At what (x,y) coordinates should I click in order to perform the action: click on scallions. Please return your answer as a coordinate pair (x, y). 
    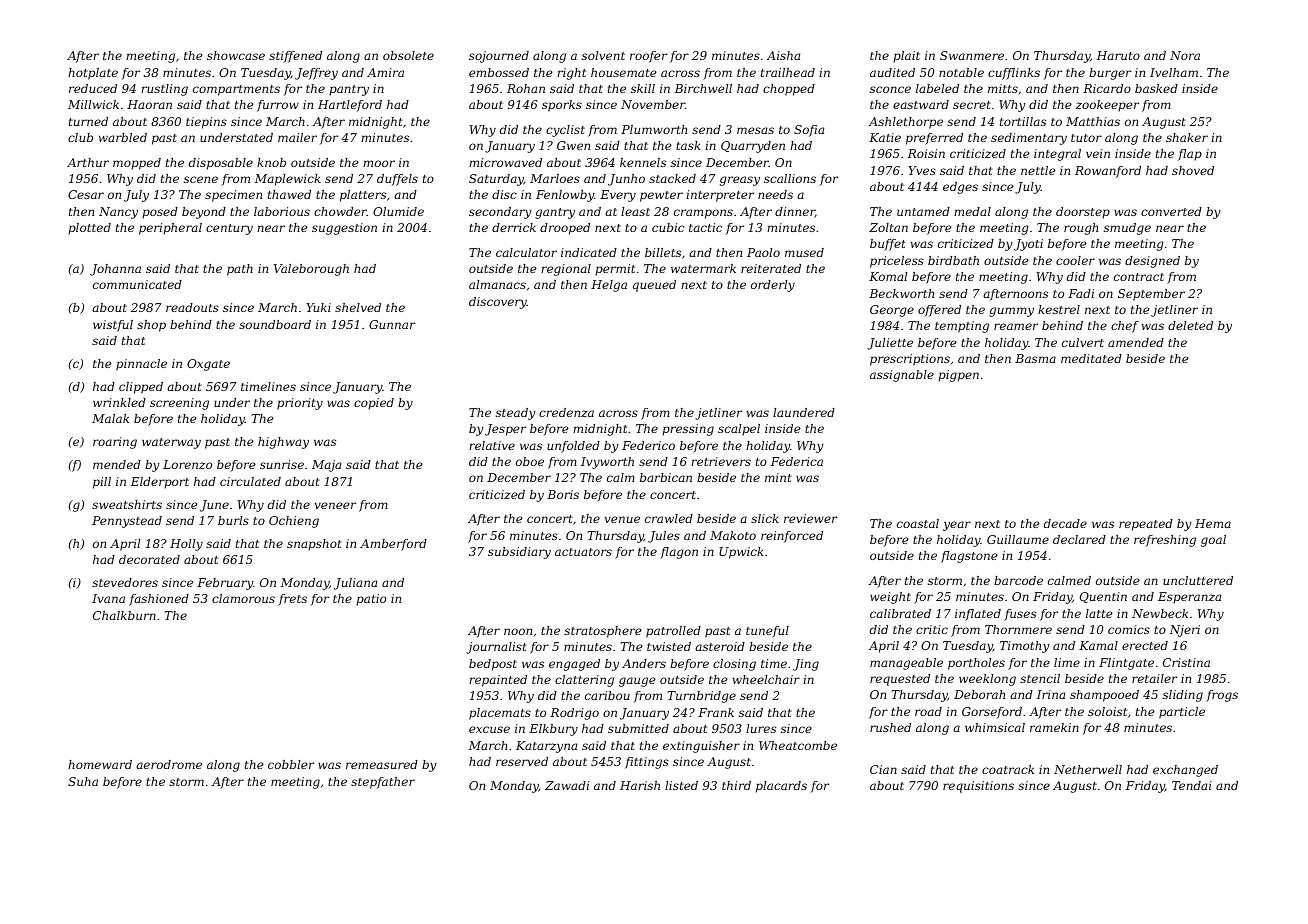
    Looking at the image, I should click on (790, 178).
